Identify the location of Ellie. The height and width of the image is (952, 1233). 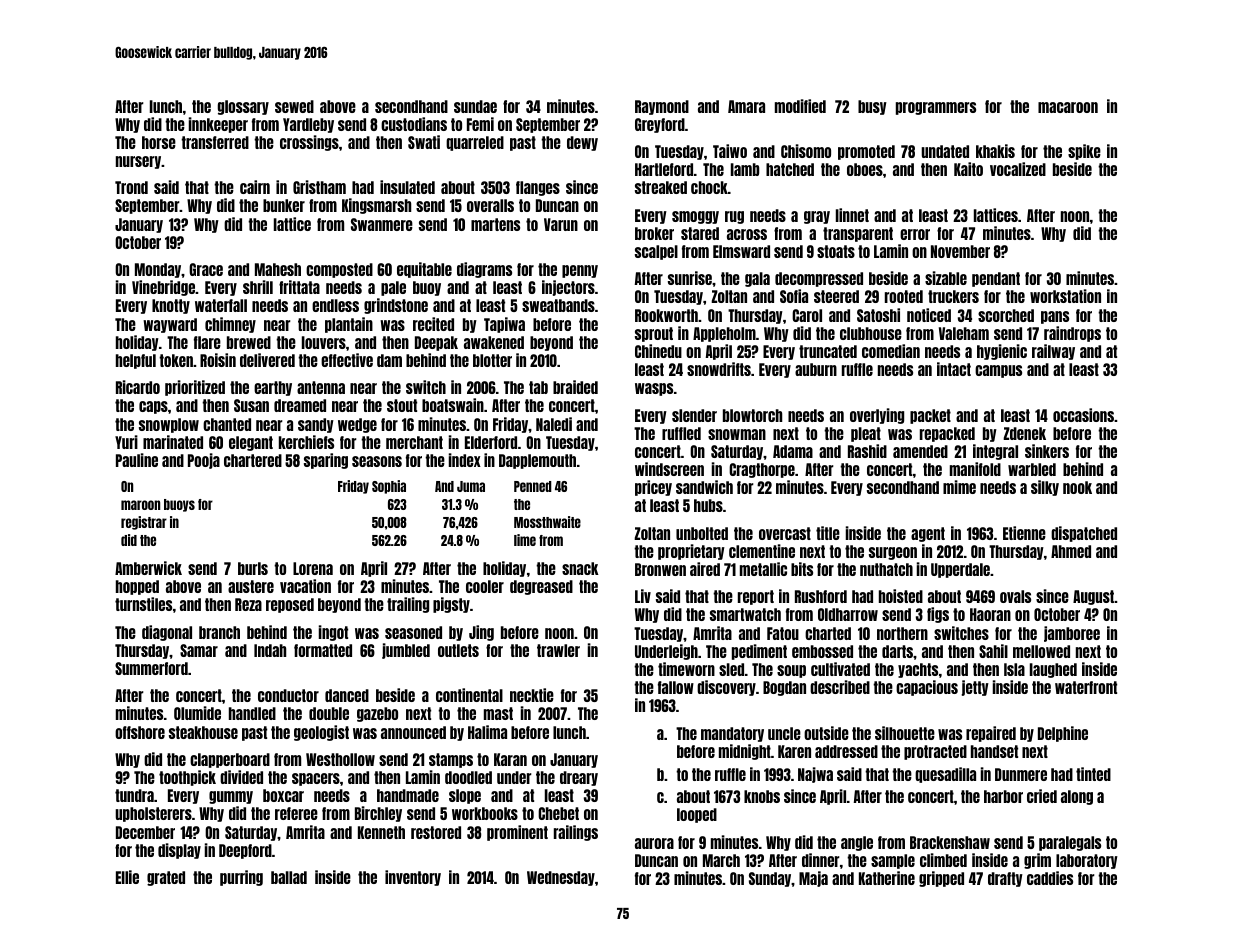
(127, 877).
